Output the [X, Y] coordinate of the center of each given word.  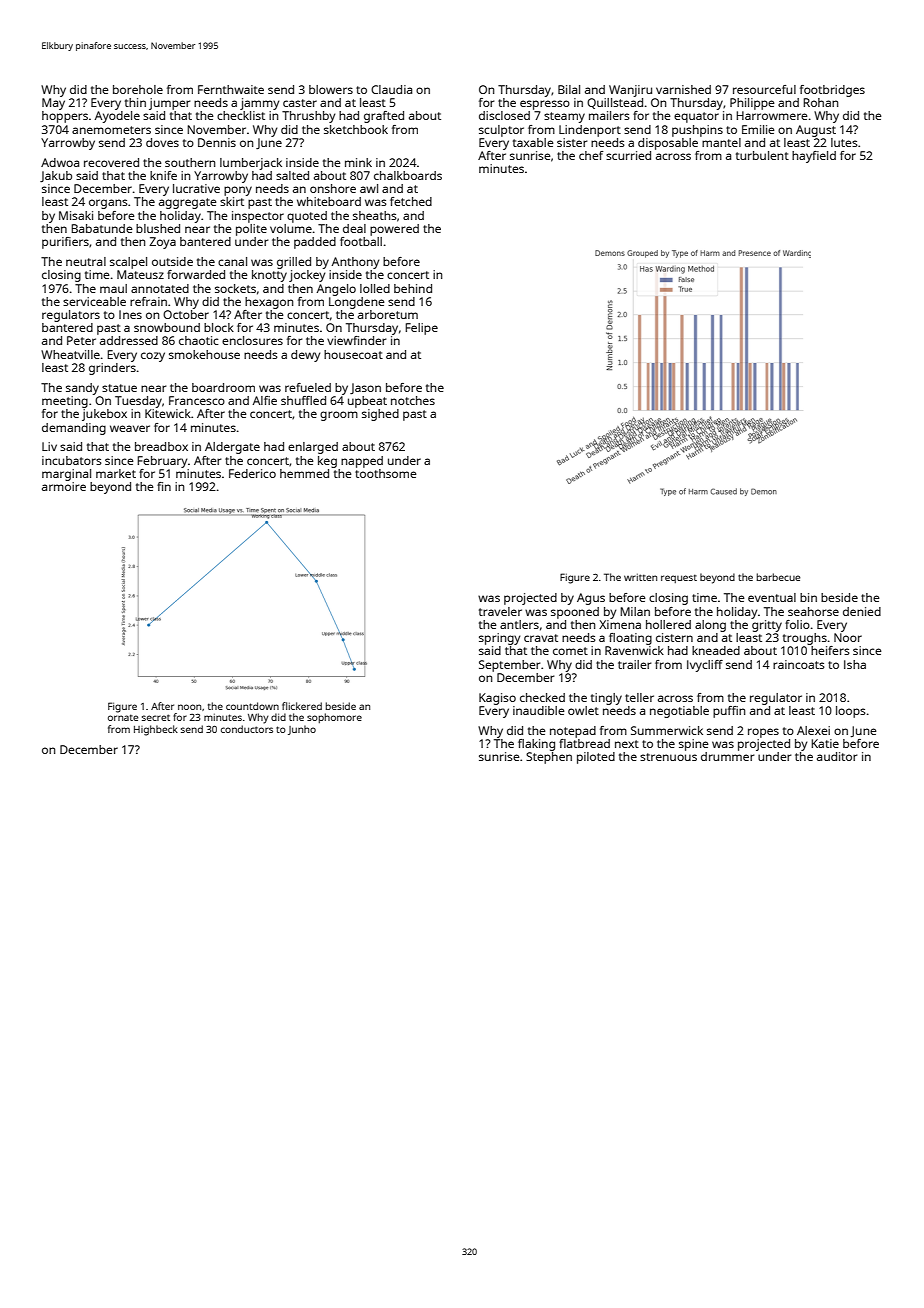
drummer [727, 756]
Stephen [549, 758]
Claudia [391, 89]
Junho [302, 730]
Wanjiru [630, 91]
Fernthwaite [231, 89]
